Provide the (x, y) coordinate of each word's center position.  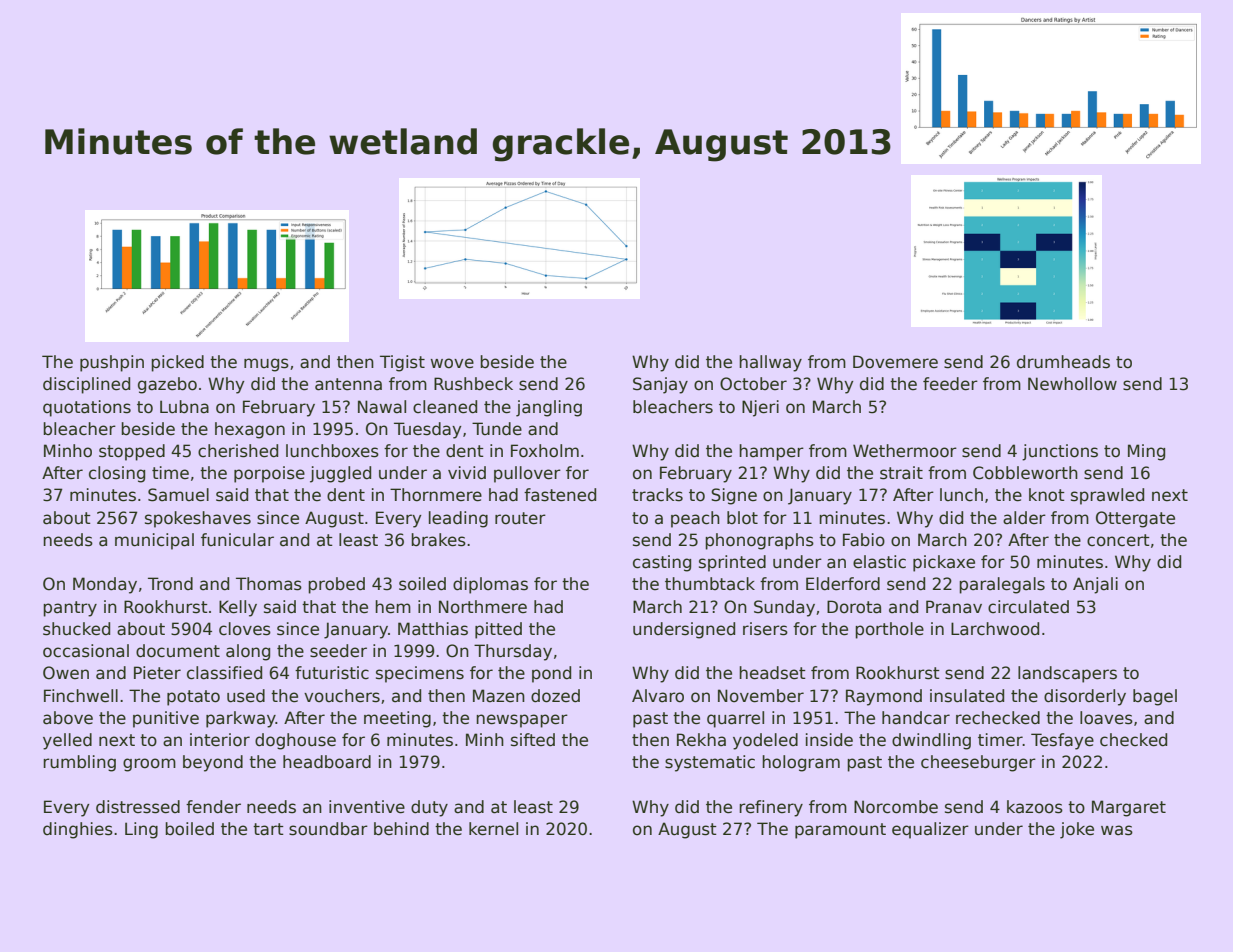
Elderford (843, 584)
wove (452, 363)
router (520, 518)
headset (772, 673)
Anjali (1095, 585)
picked (177, 363)
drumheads (1063, 362)
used (246, 696)
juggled (340, 474)
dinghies (78, 830)
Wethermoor (905, 451)
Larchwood (995, 629)
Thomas (269, 584)
